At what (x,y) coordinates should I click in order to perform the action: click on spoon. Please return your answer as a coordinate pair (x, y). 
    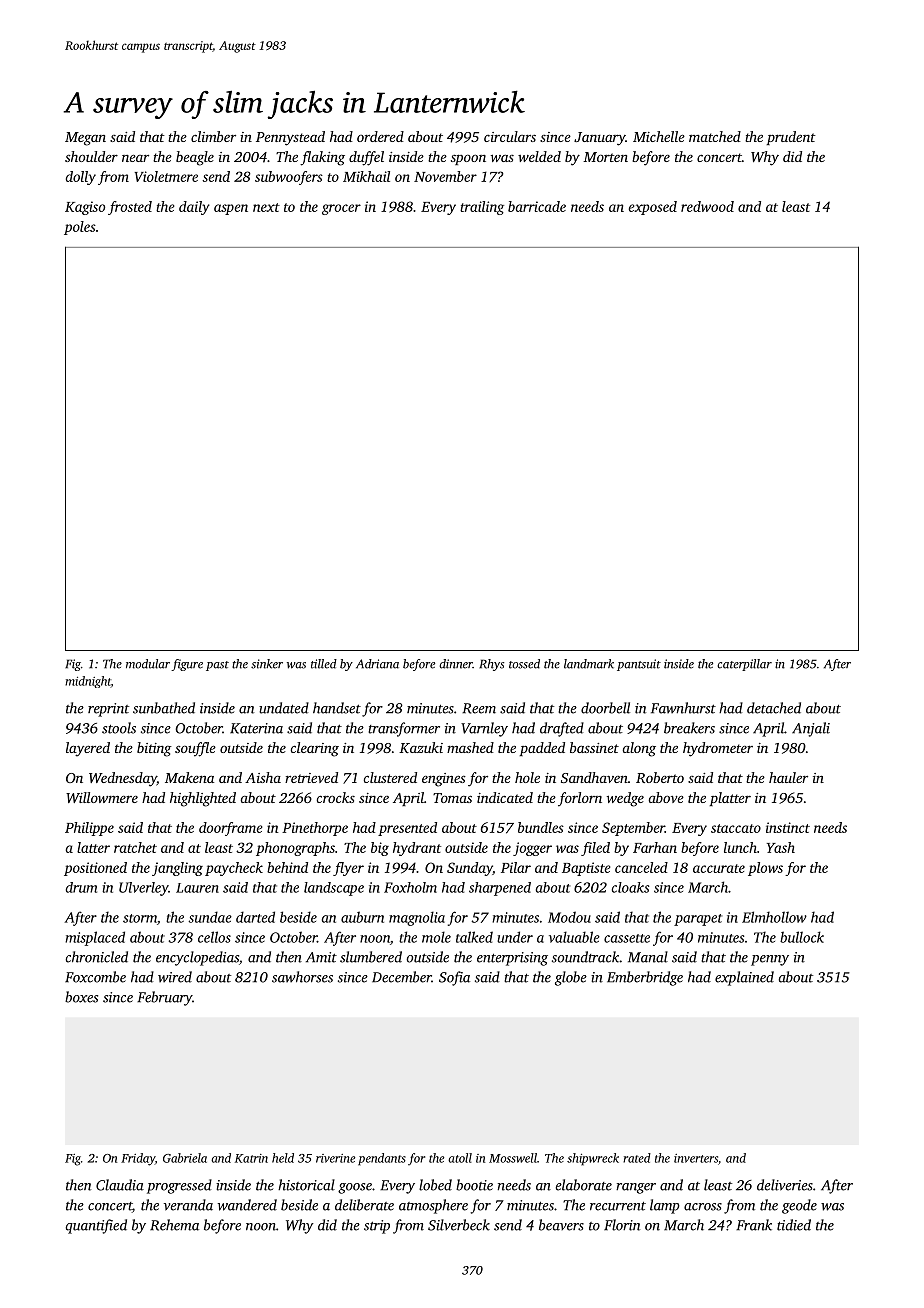
    Looking at the image, I should click on (468, 159).
